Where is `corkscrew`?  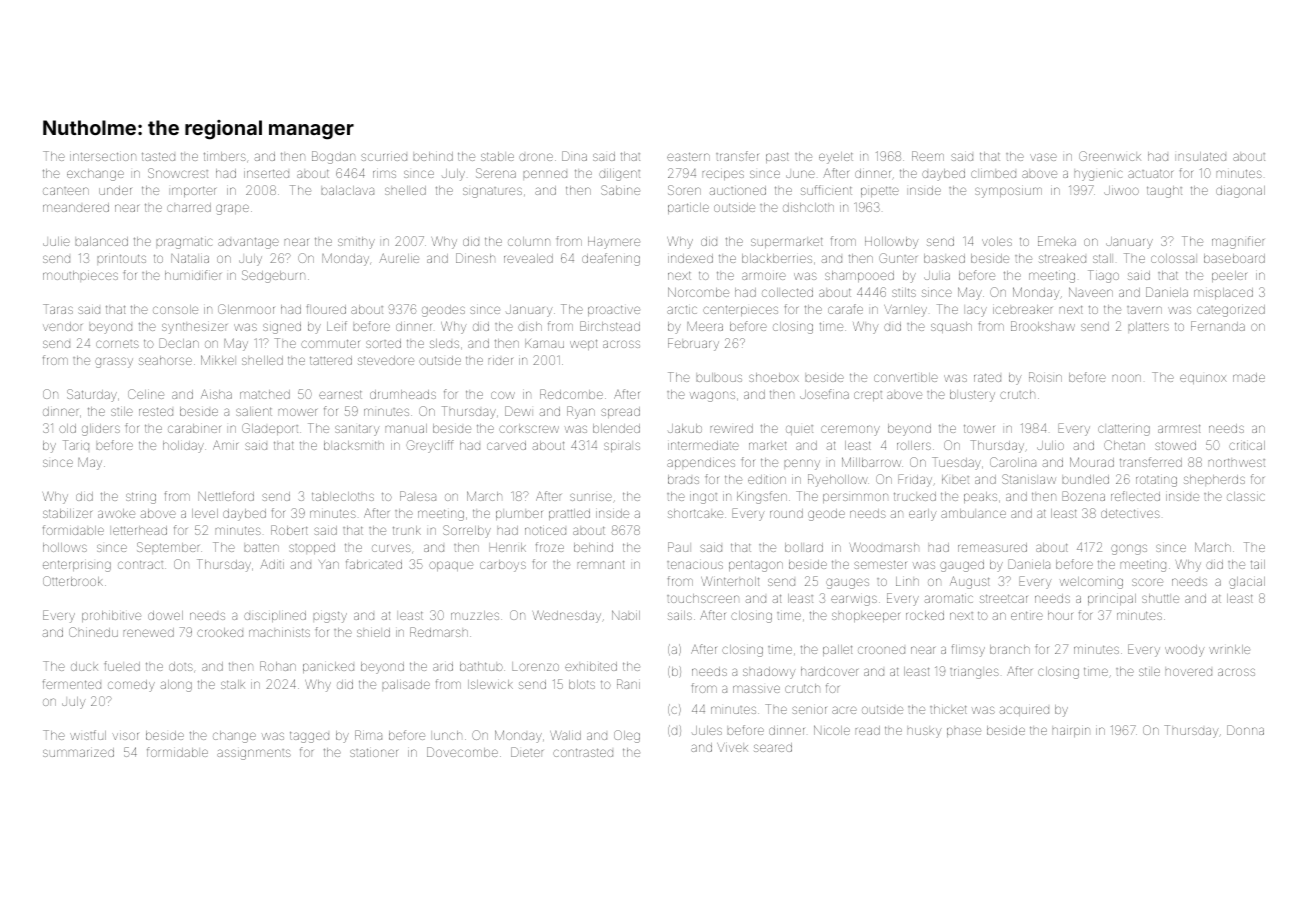
corkscrew is located at coordinates (529, 428).
